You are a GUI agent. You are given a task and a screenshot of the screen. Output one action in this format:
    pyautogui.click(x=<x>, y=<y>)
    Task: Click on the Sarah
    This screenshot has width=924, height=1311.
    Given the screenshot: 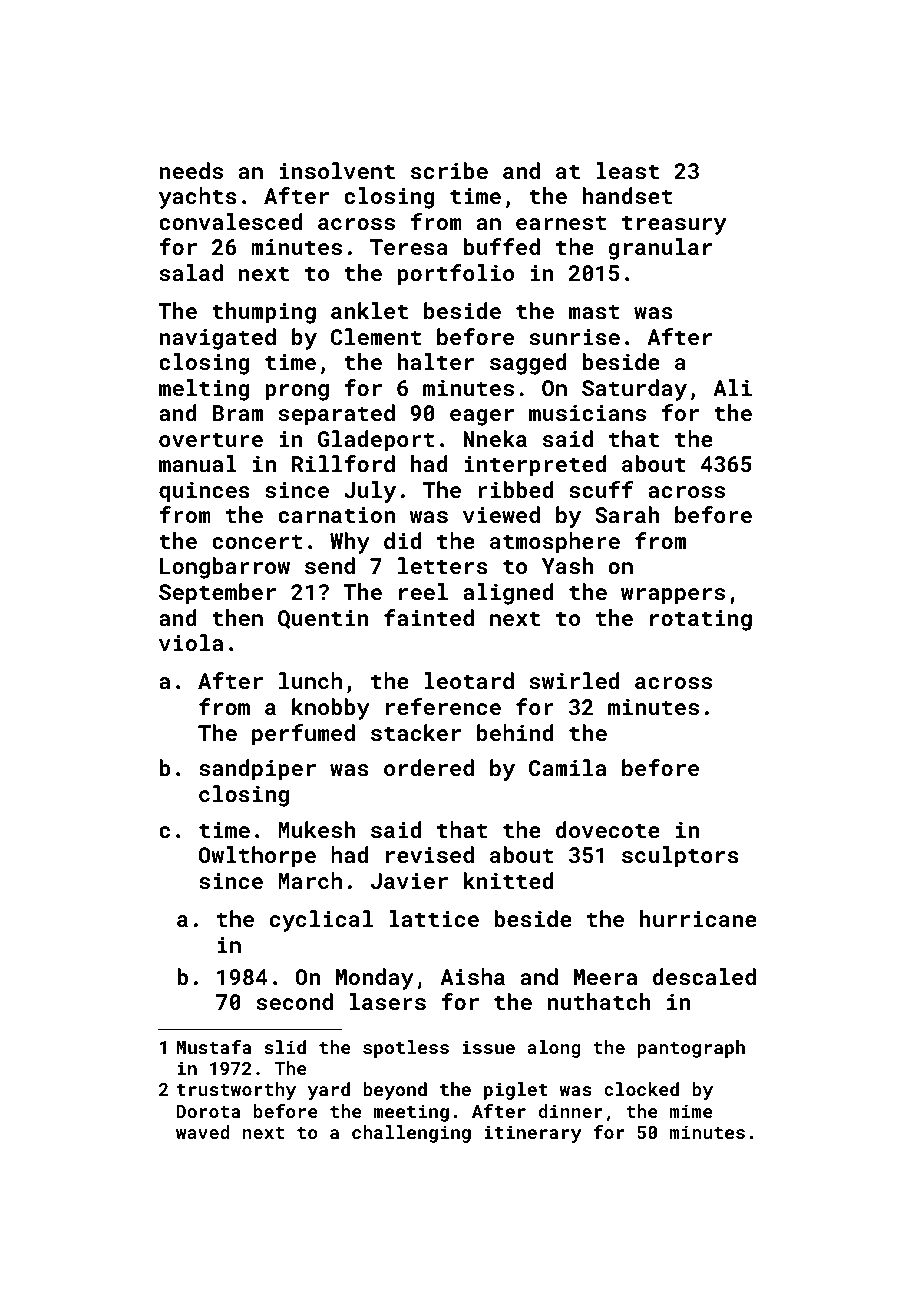 What is the action you would take?
    pyautogui.click(x=627, y=514)
